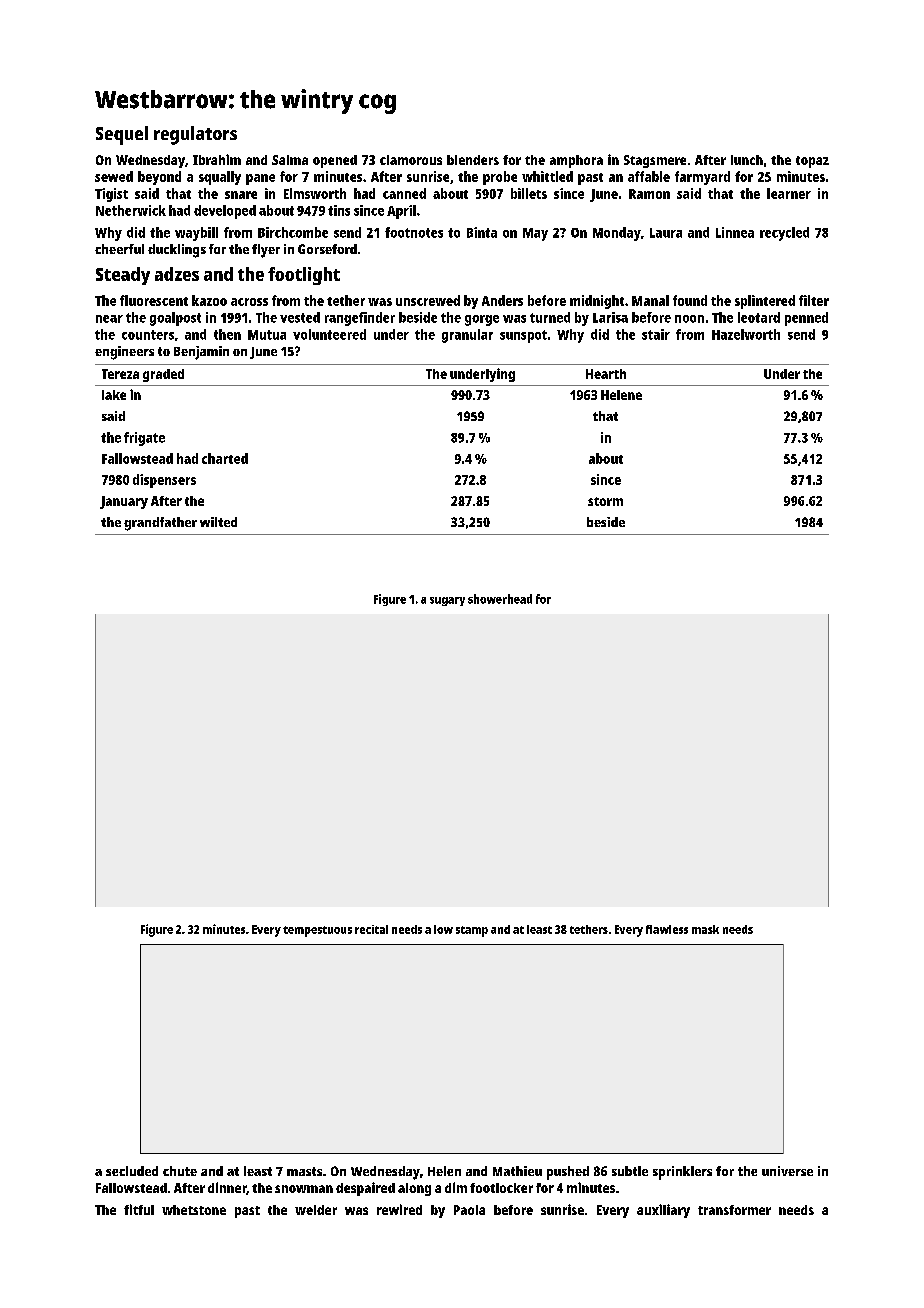 This screenshot has height=1308, width=924. Describe the element at coordinates (304, 1171) in the screenshot. I see `masts` at that location.
